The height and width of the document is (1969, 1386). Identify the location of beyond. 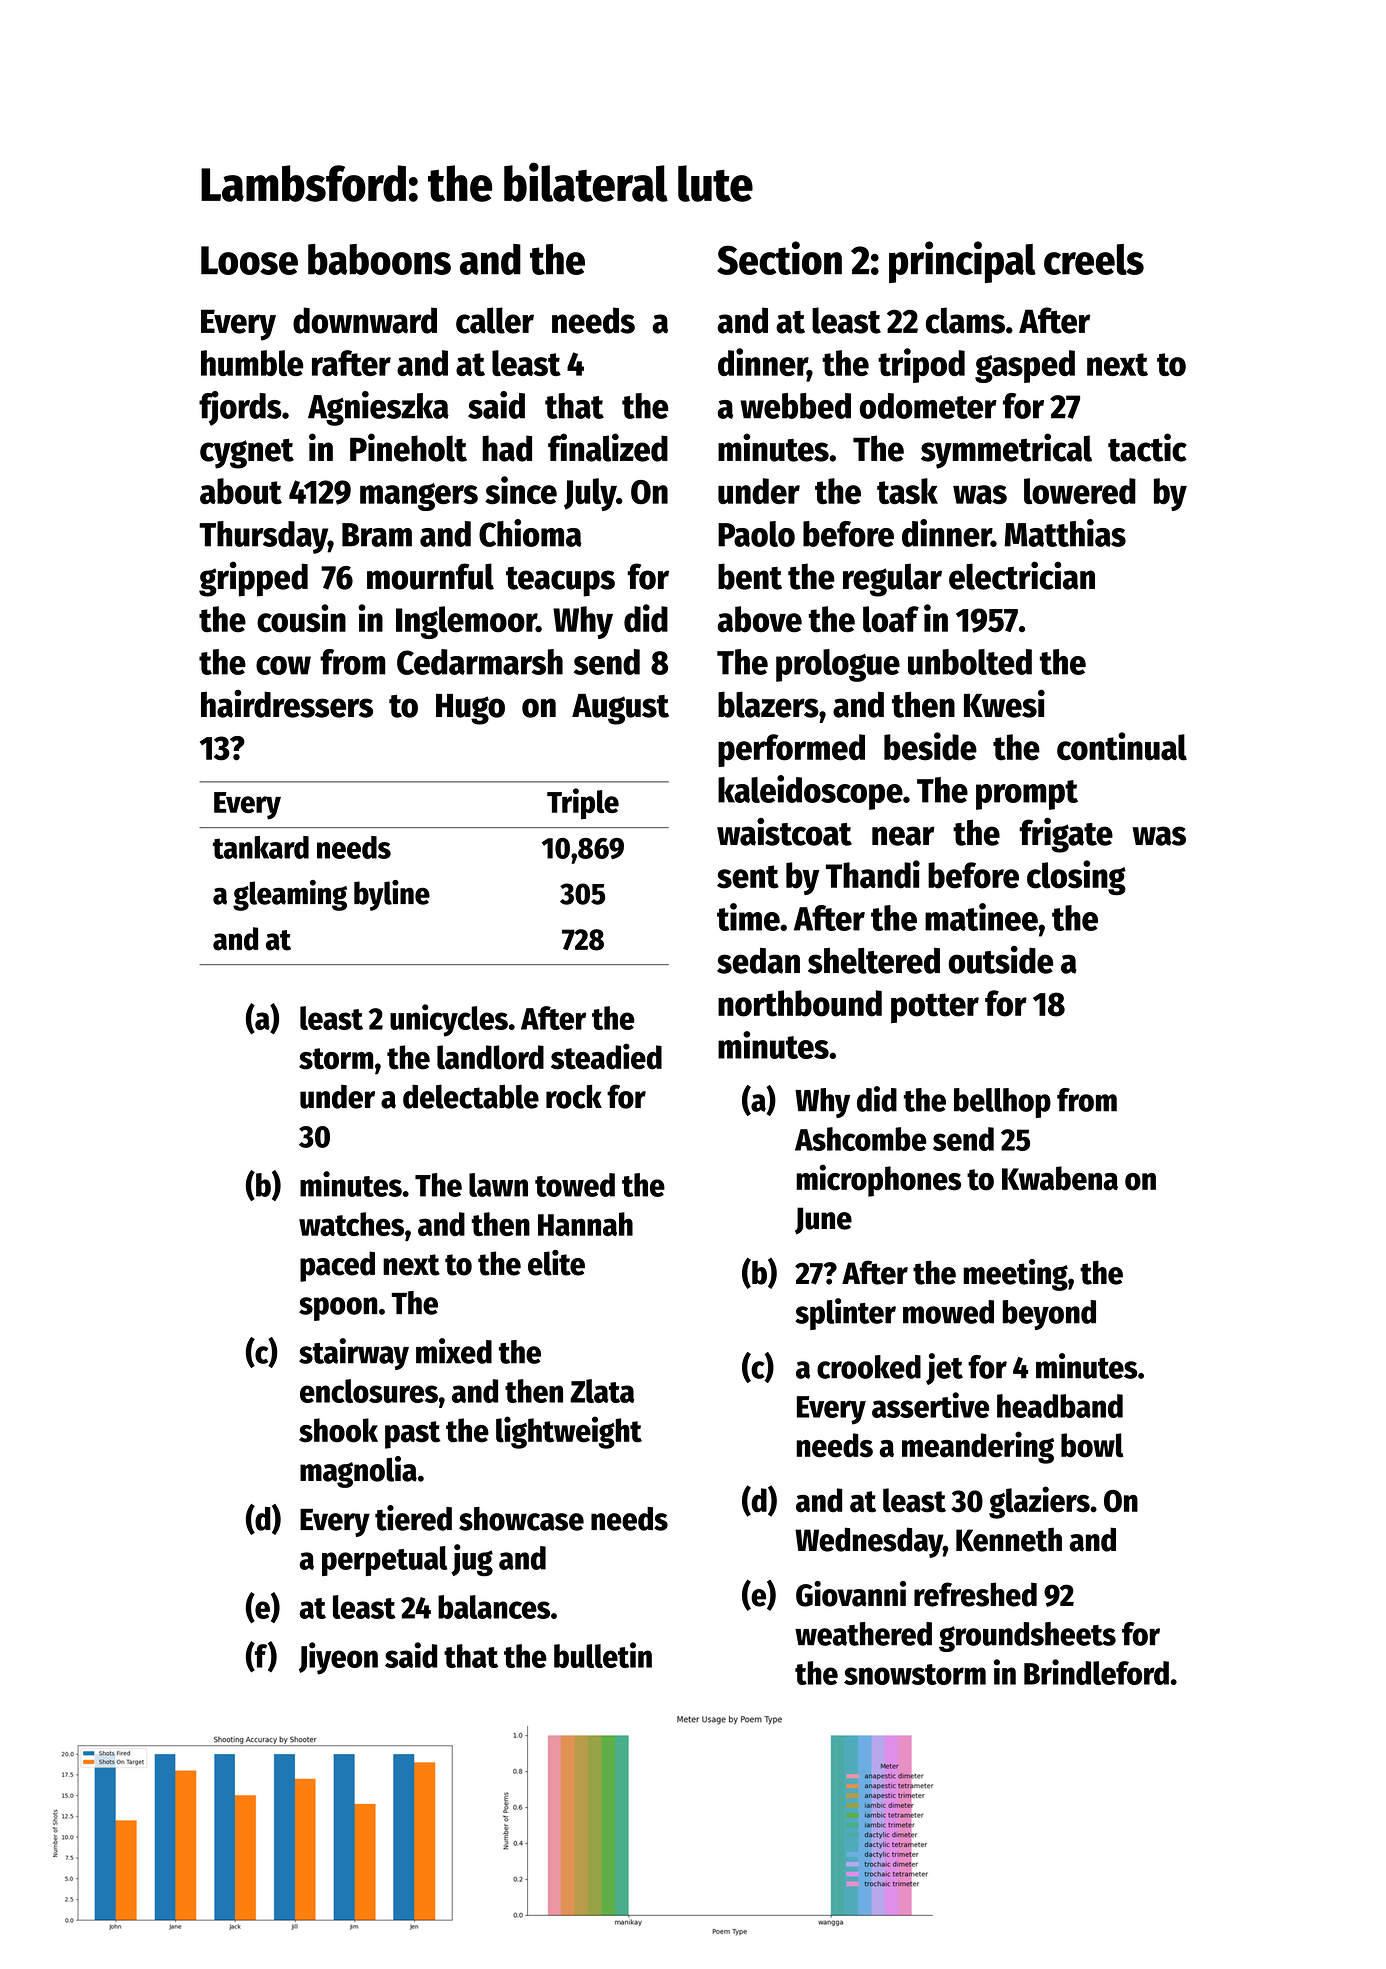
(1049, 1315).
